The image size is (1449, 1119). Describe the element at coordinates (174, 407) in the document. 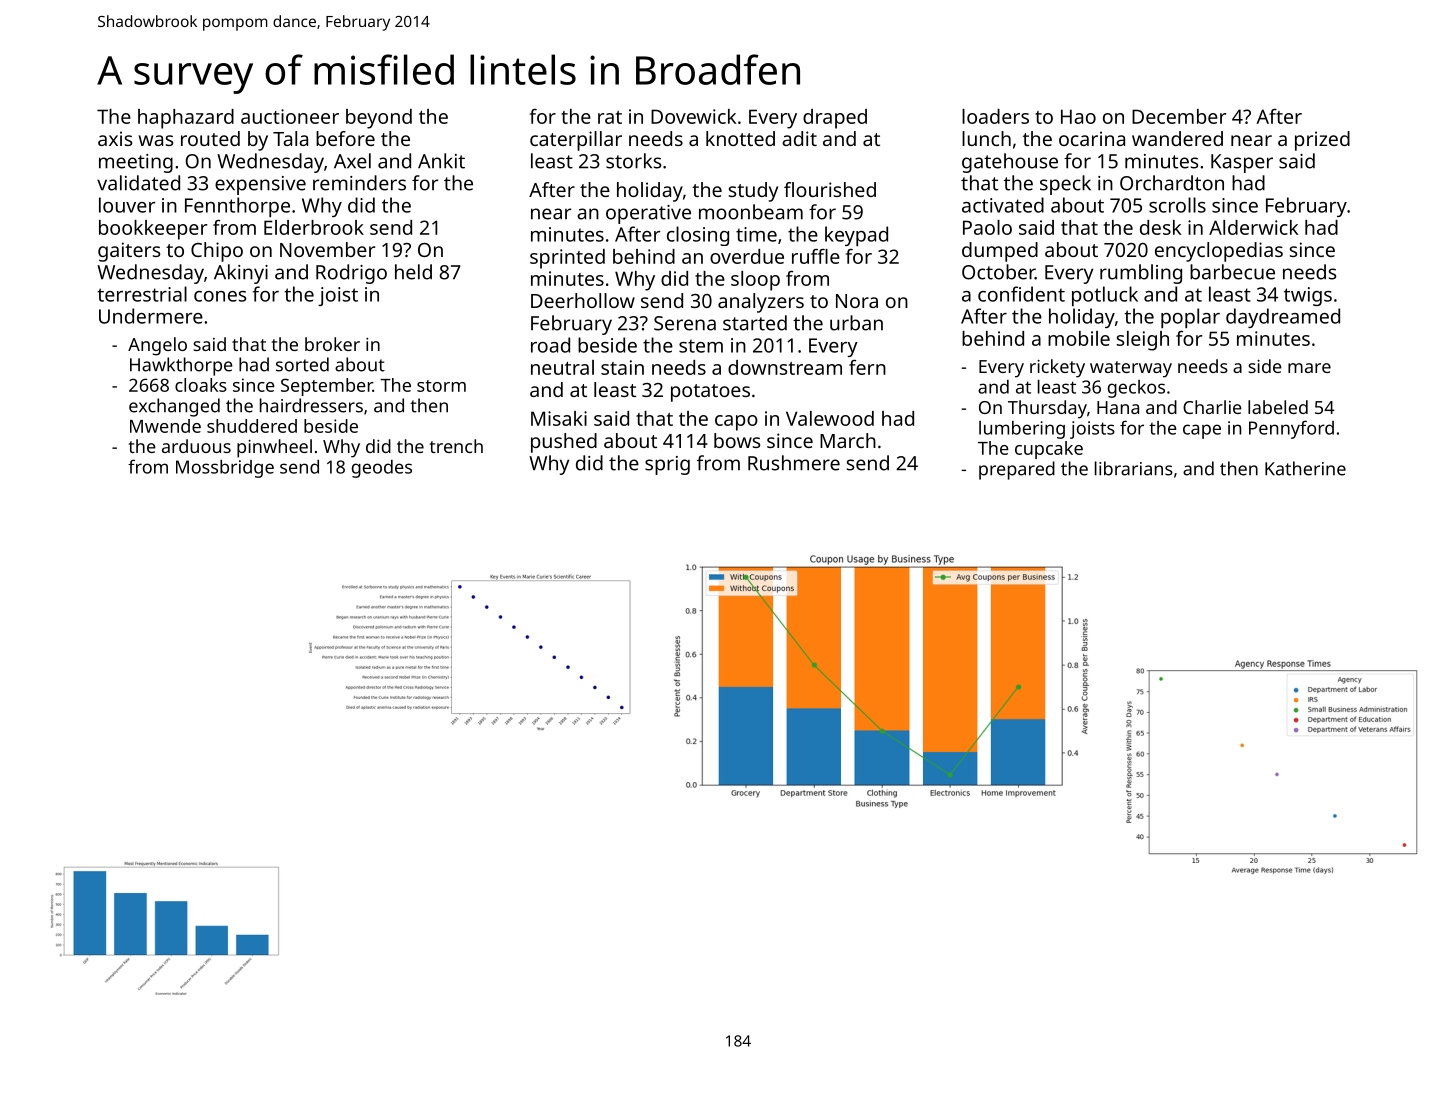

I see `exchanged` at that location.
